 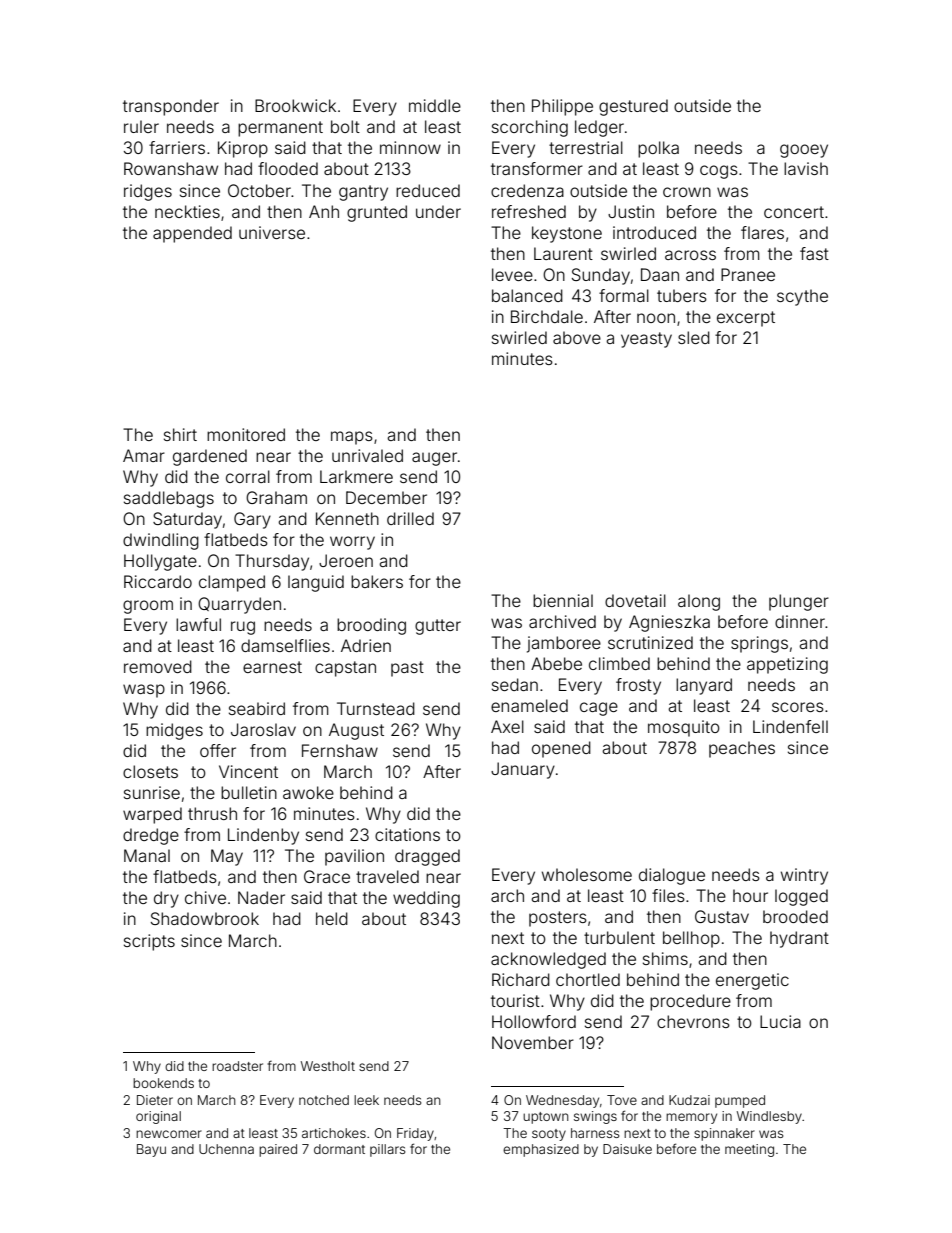 I want to click on Birchdale, so click(x=547, y=316).
